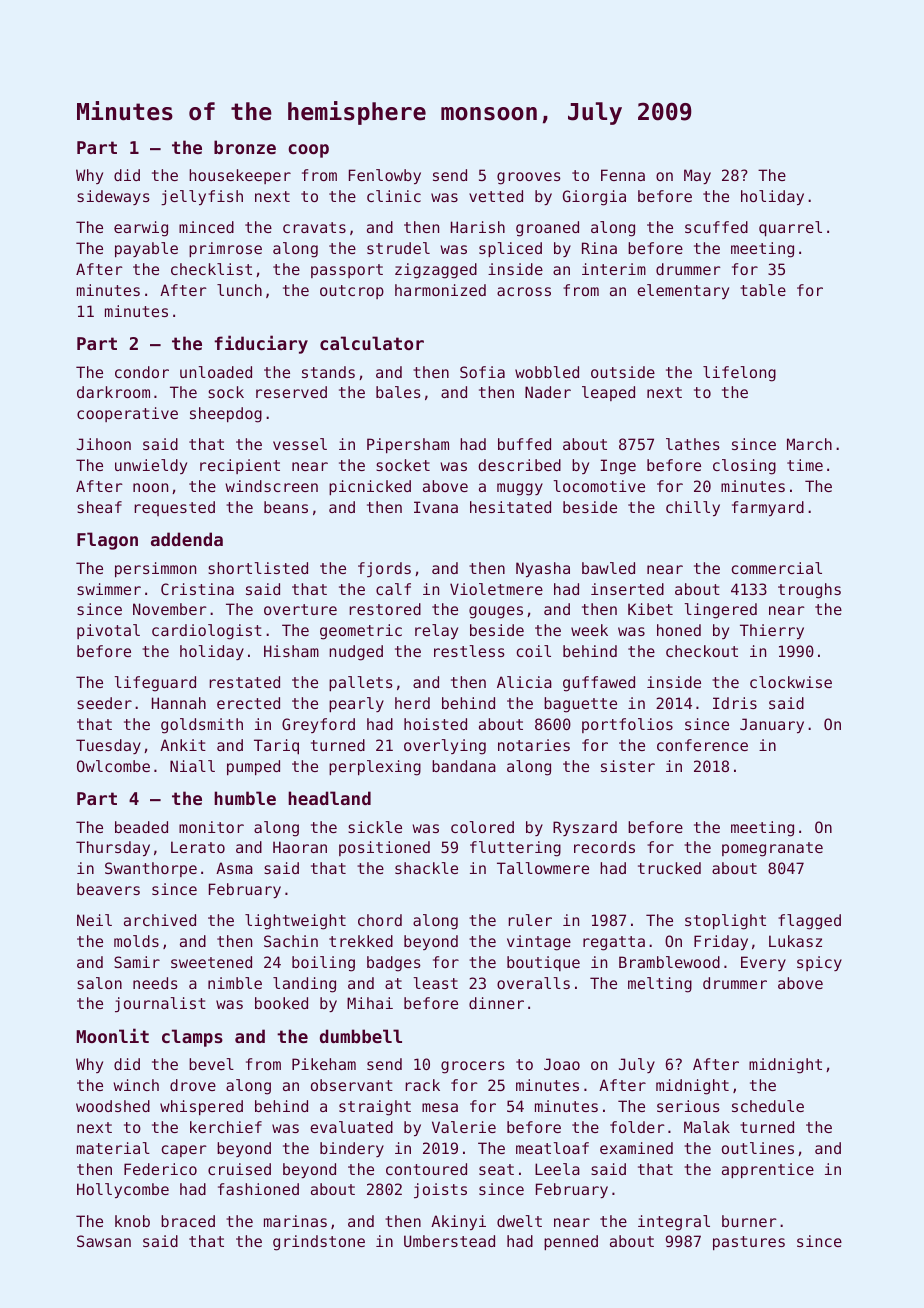 Image resolution: width=924 pixels, height=1308 pixels. Describe the element at coordinates (385, 176) in the screenshot. I see `Fenlowby` at that location.
